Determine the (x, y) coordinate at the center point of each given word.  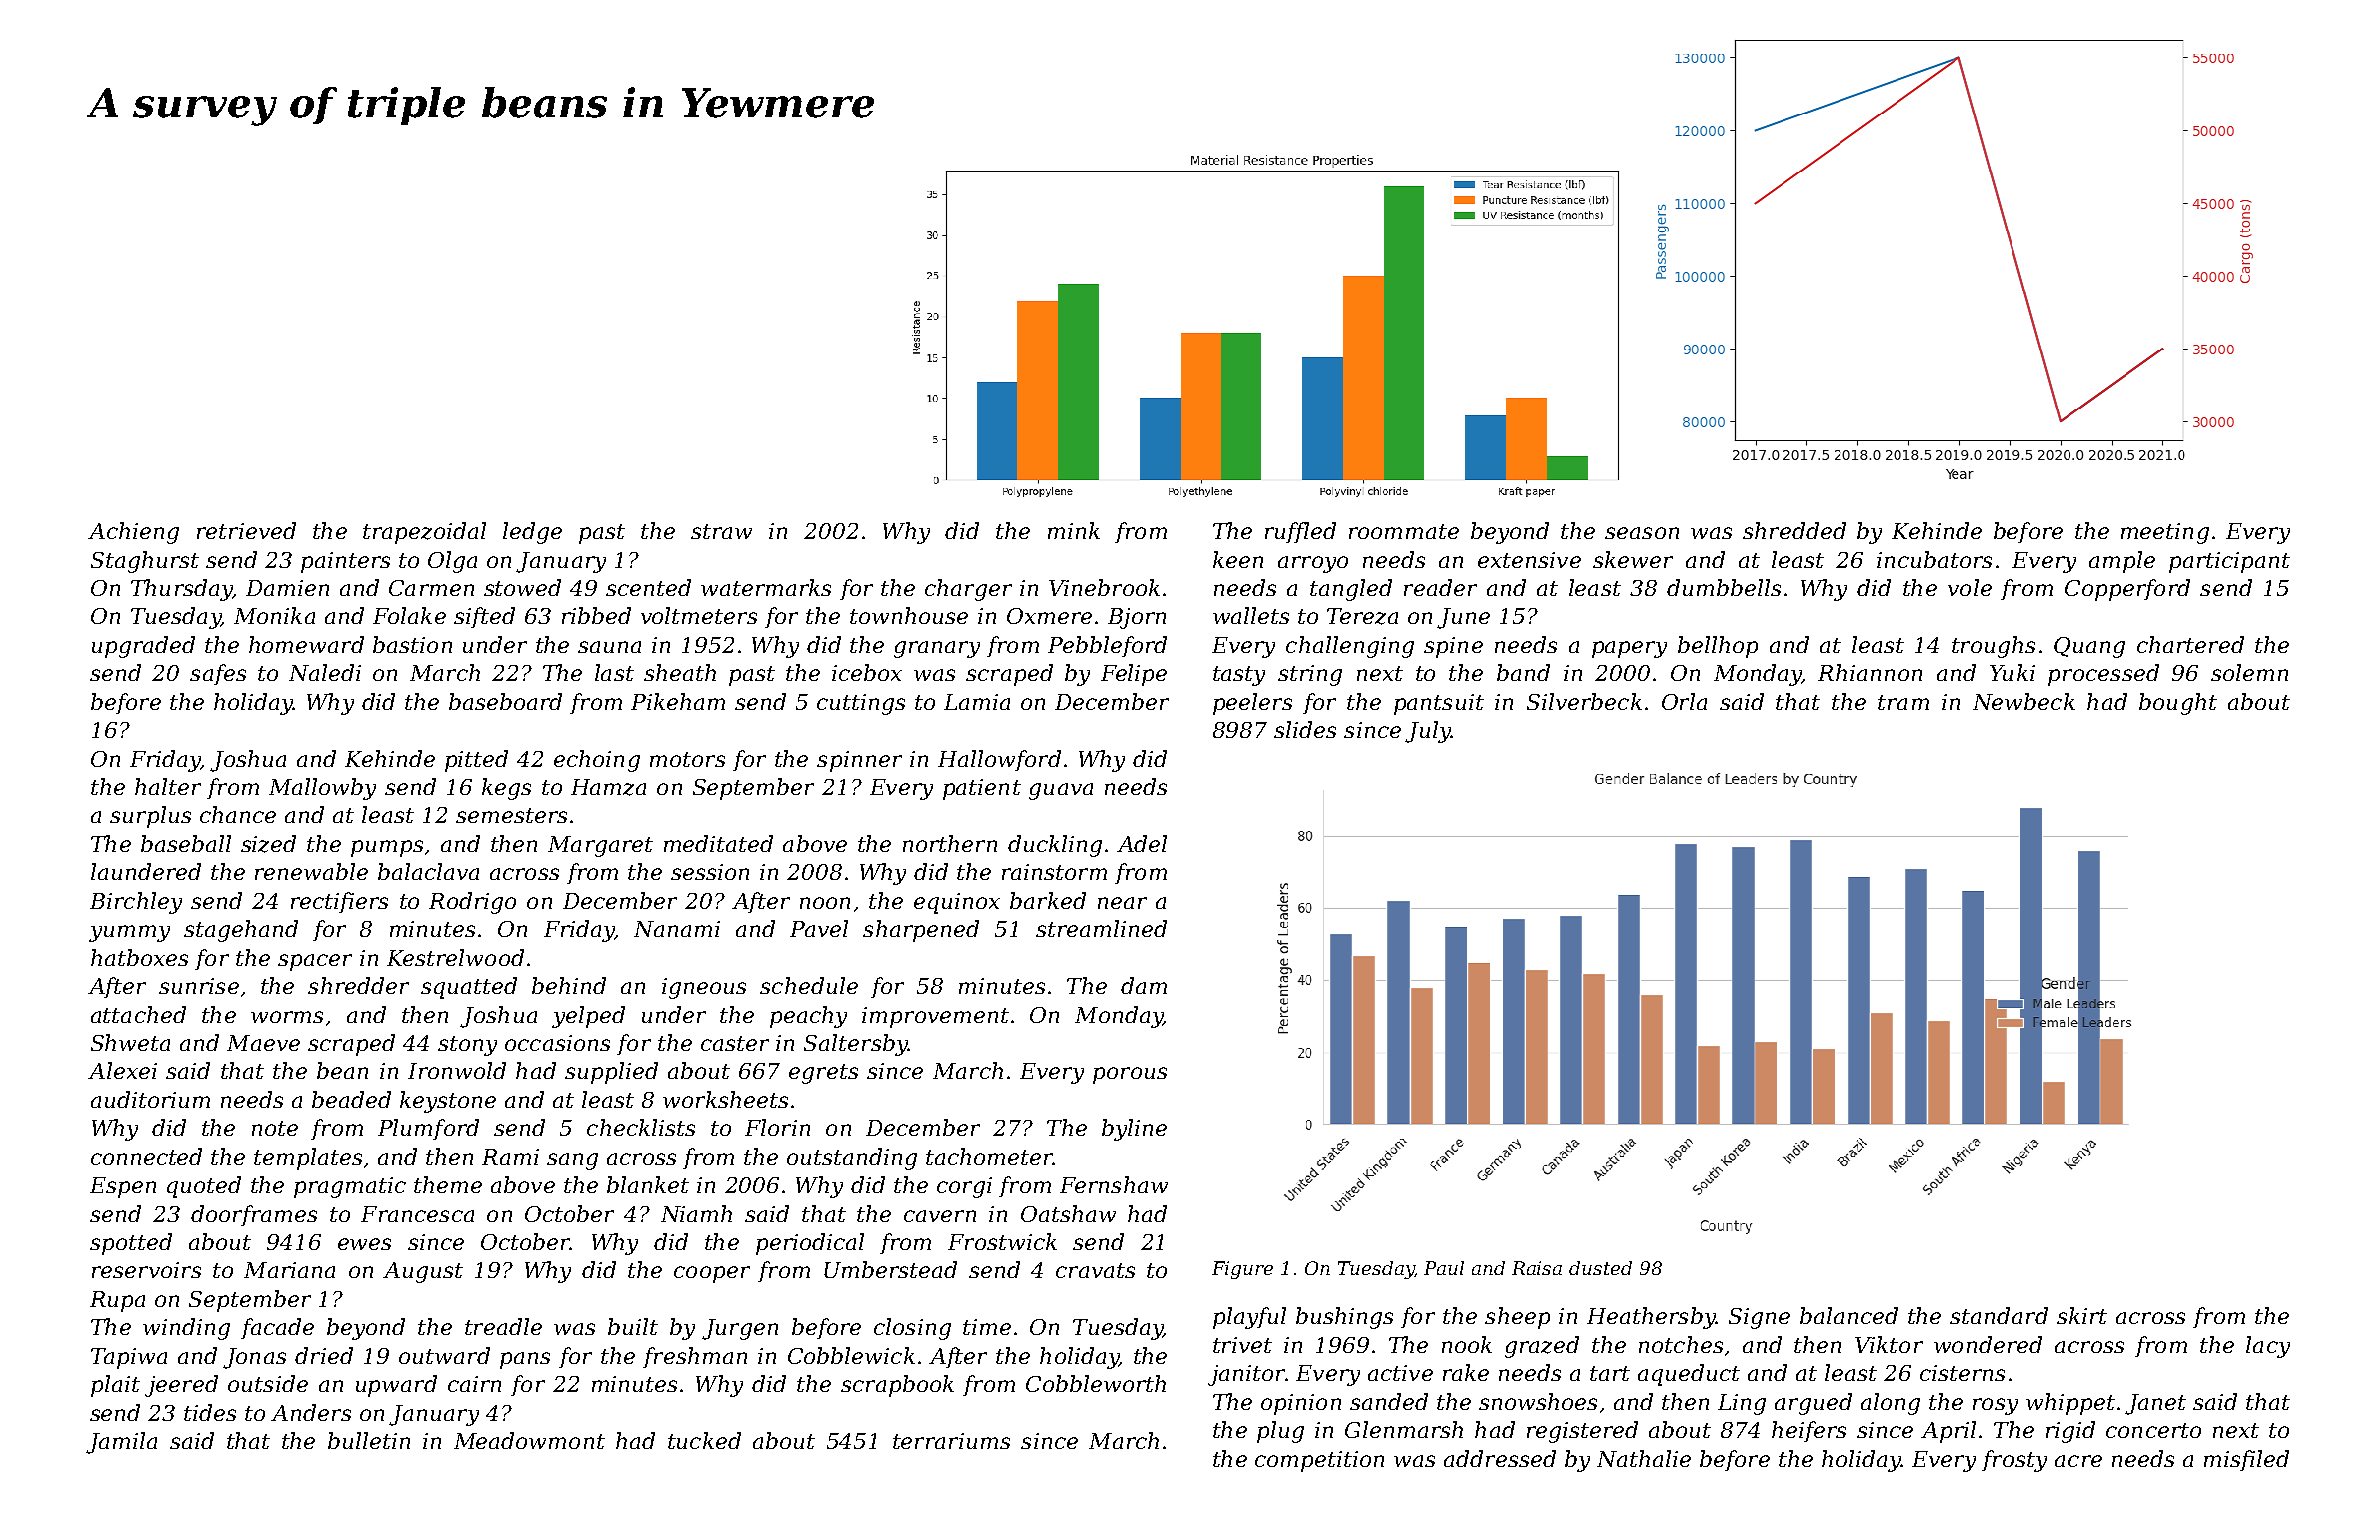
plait (115, 1386)
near (1122, 903)
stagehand (241, 931)
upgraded (143, 647)
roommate (1404, 531)
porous (1130, 1075)
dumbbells (1724, 587)
